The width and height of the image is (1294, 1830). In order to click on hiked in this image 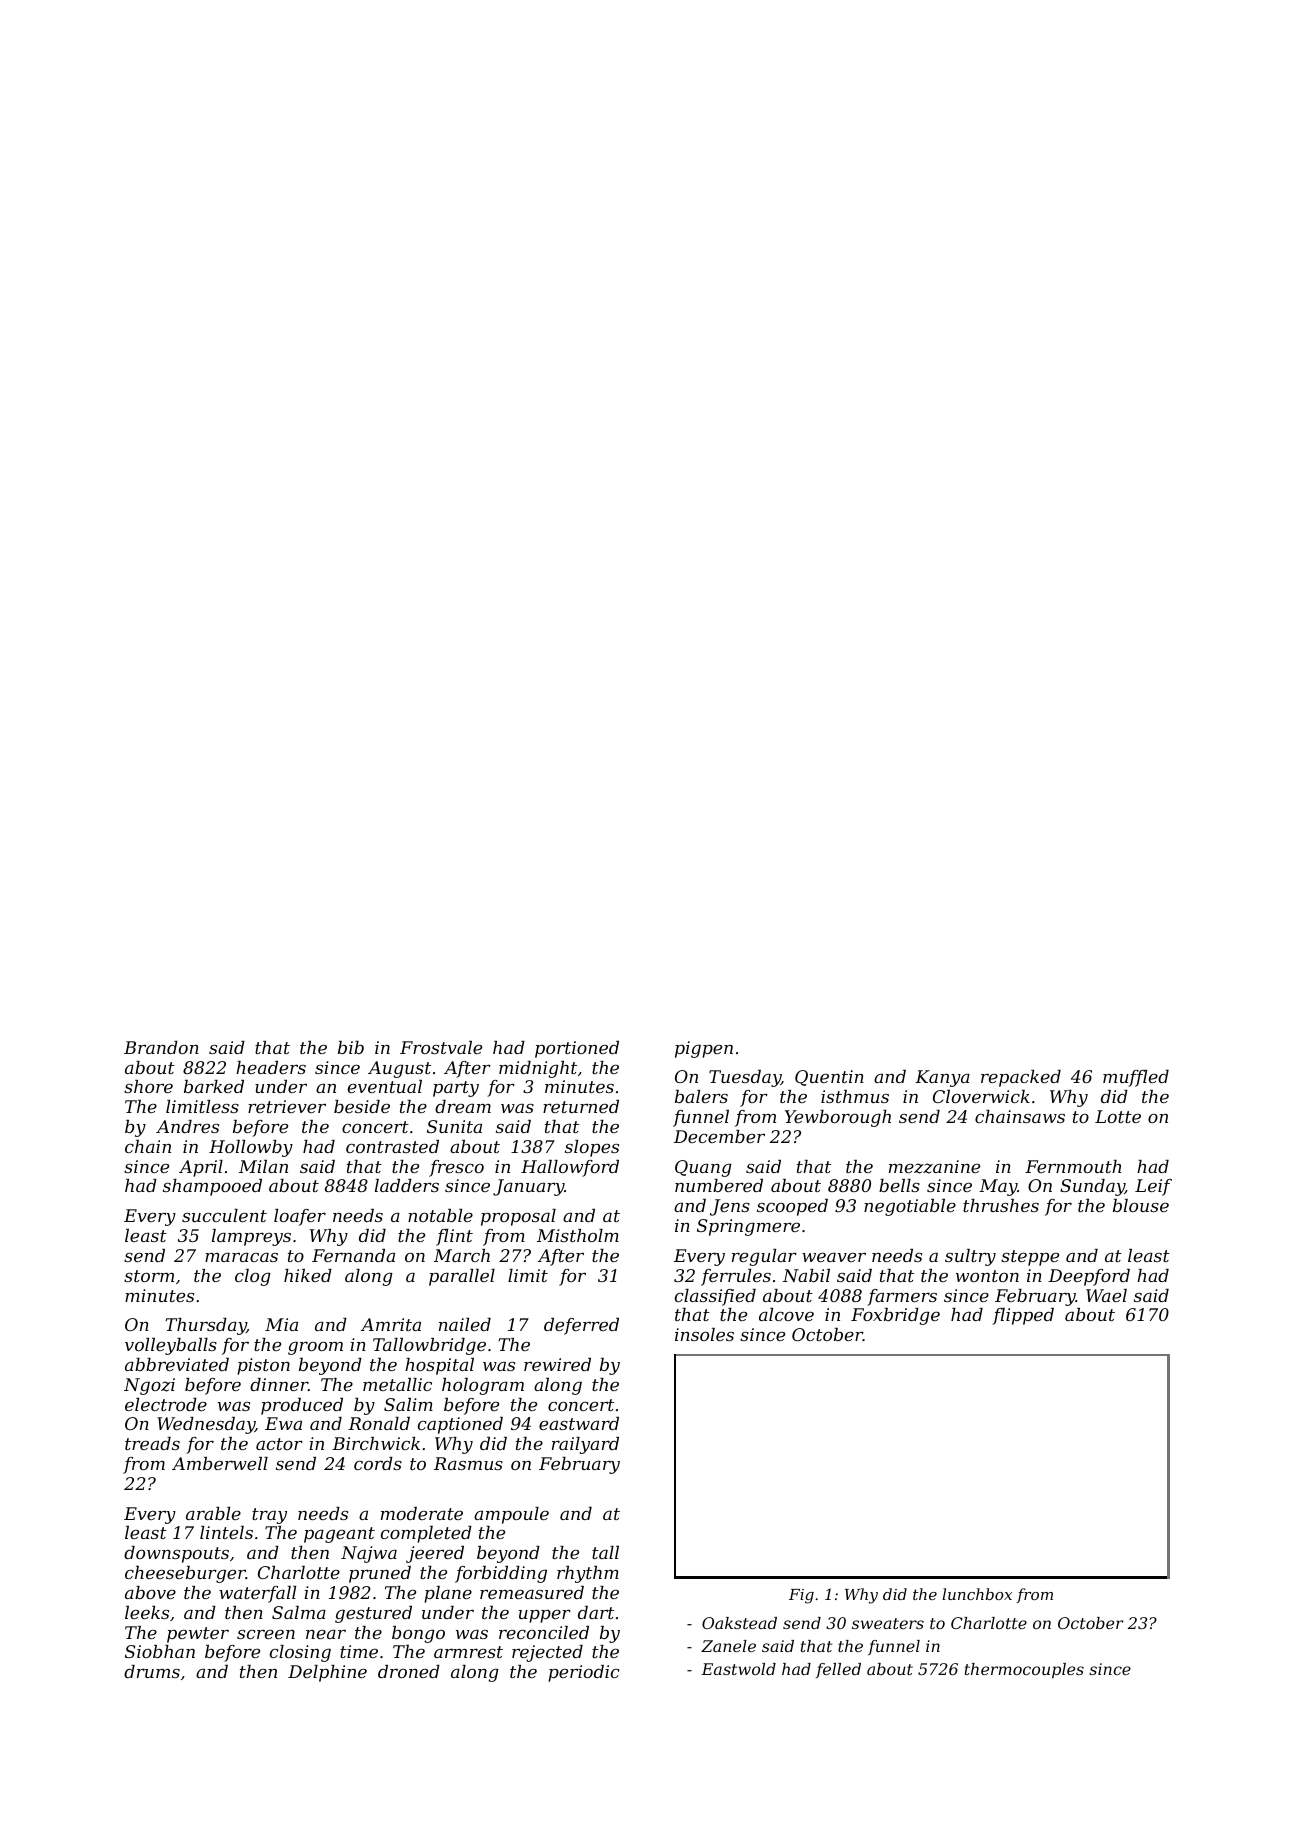, I will do `click(308, 1275)`.
